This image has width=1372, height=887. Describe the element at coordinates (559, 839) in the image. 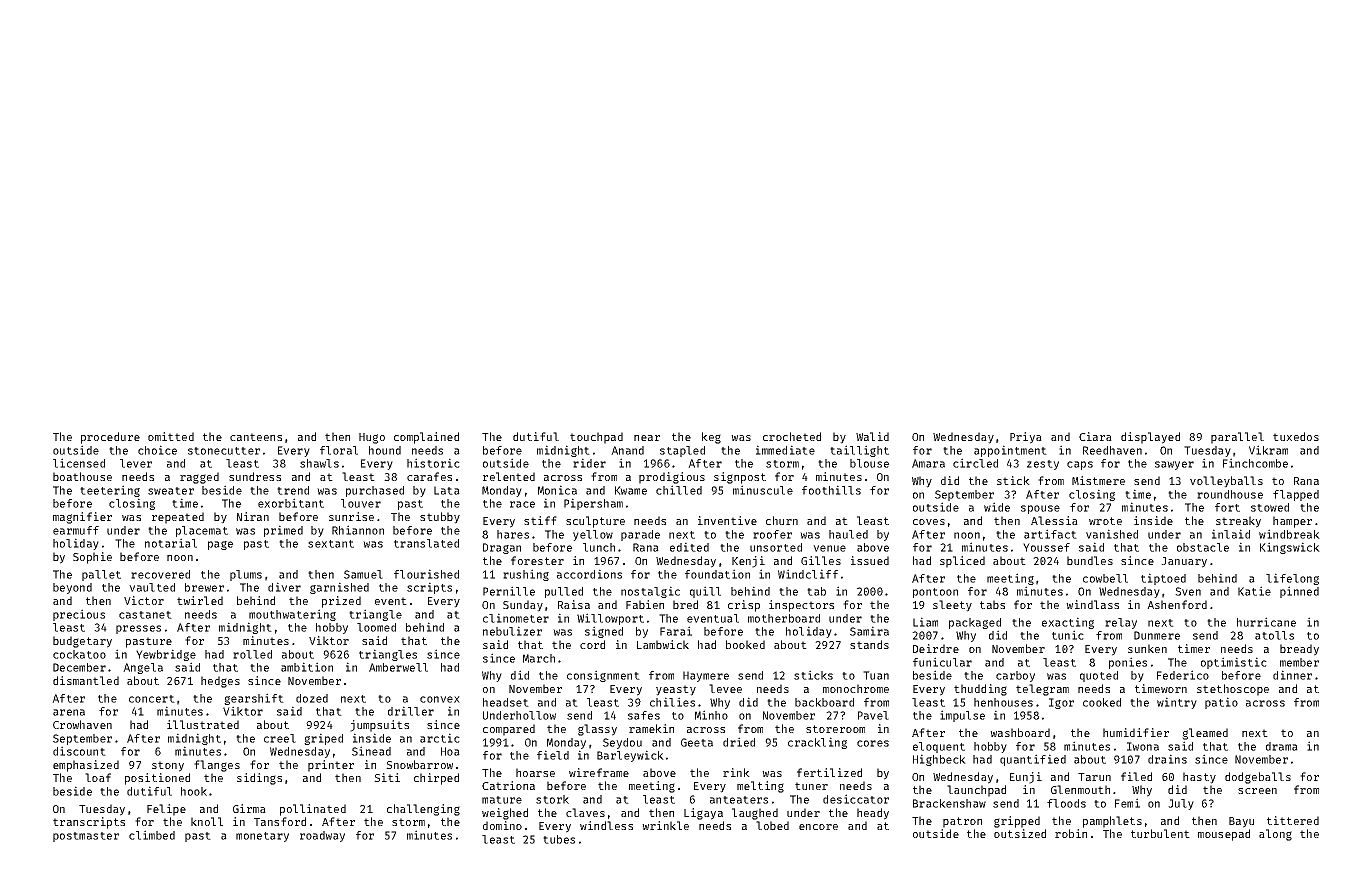

I see `tubes` at that location.
